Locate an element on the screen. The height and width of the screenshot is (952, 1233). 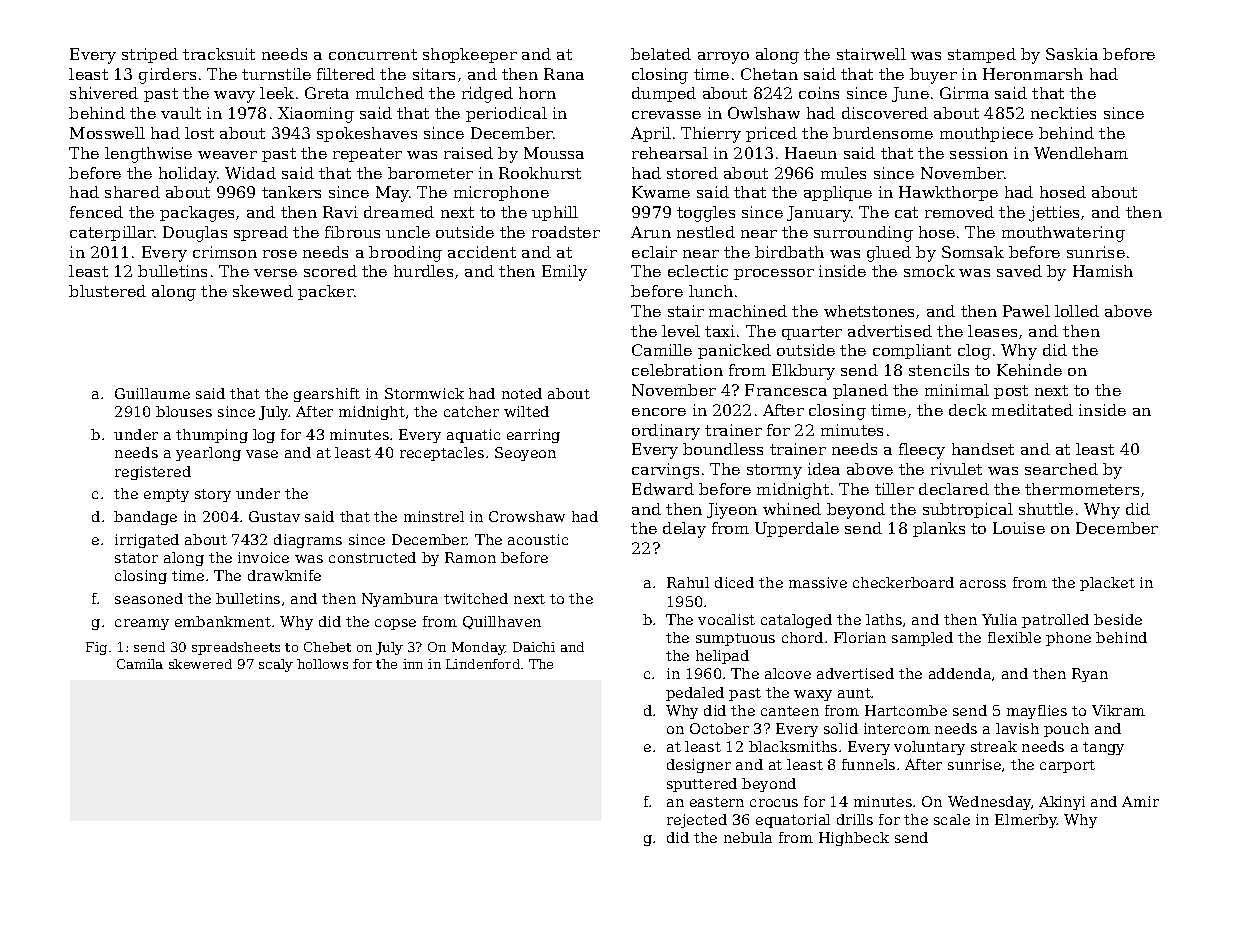
lunch is located at coordinates (711, 291).
